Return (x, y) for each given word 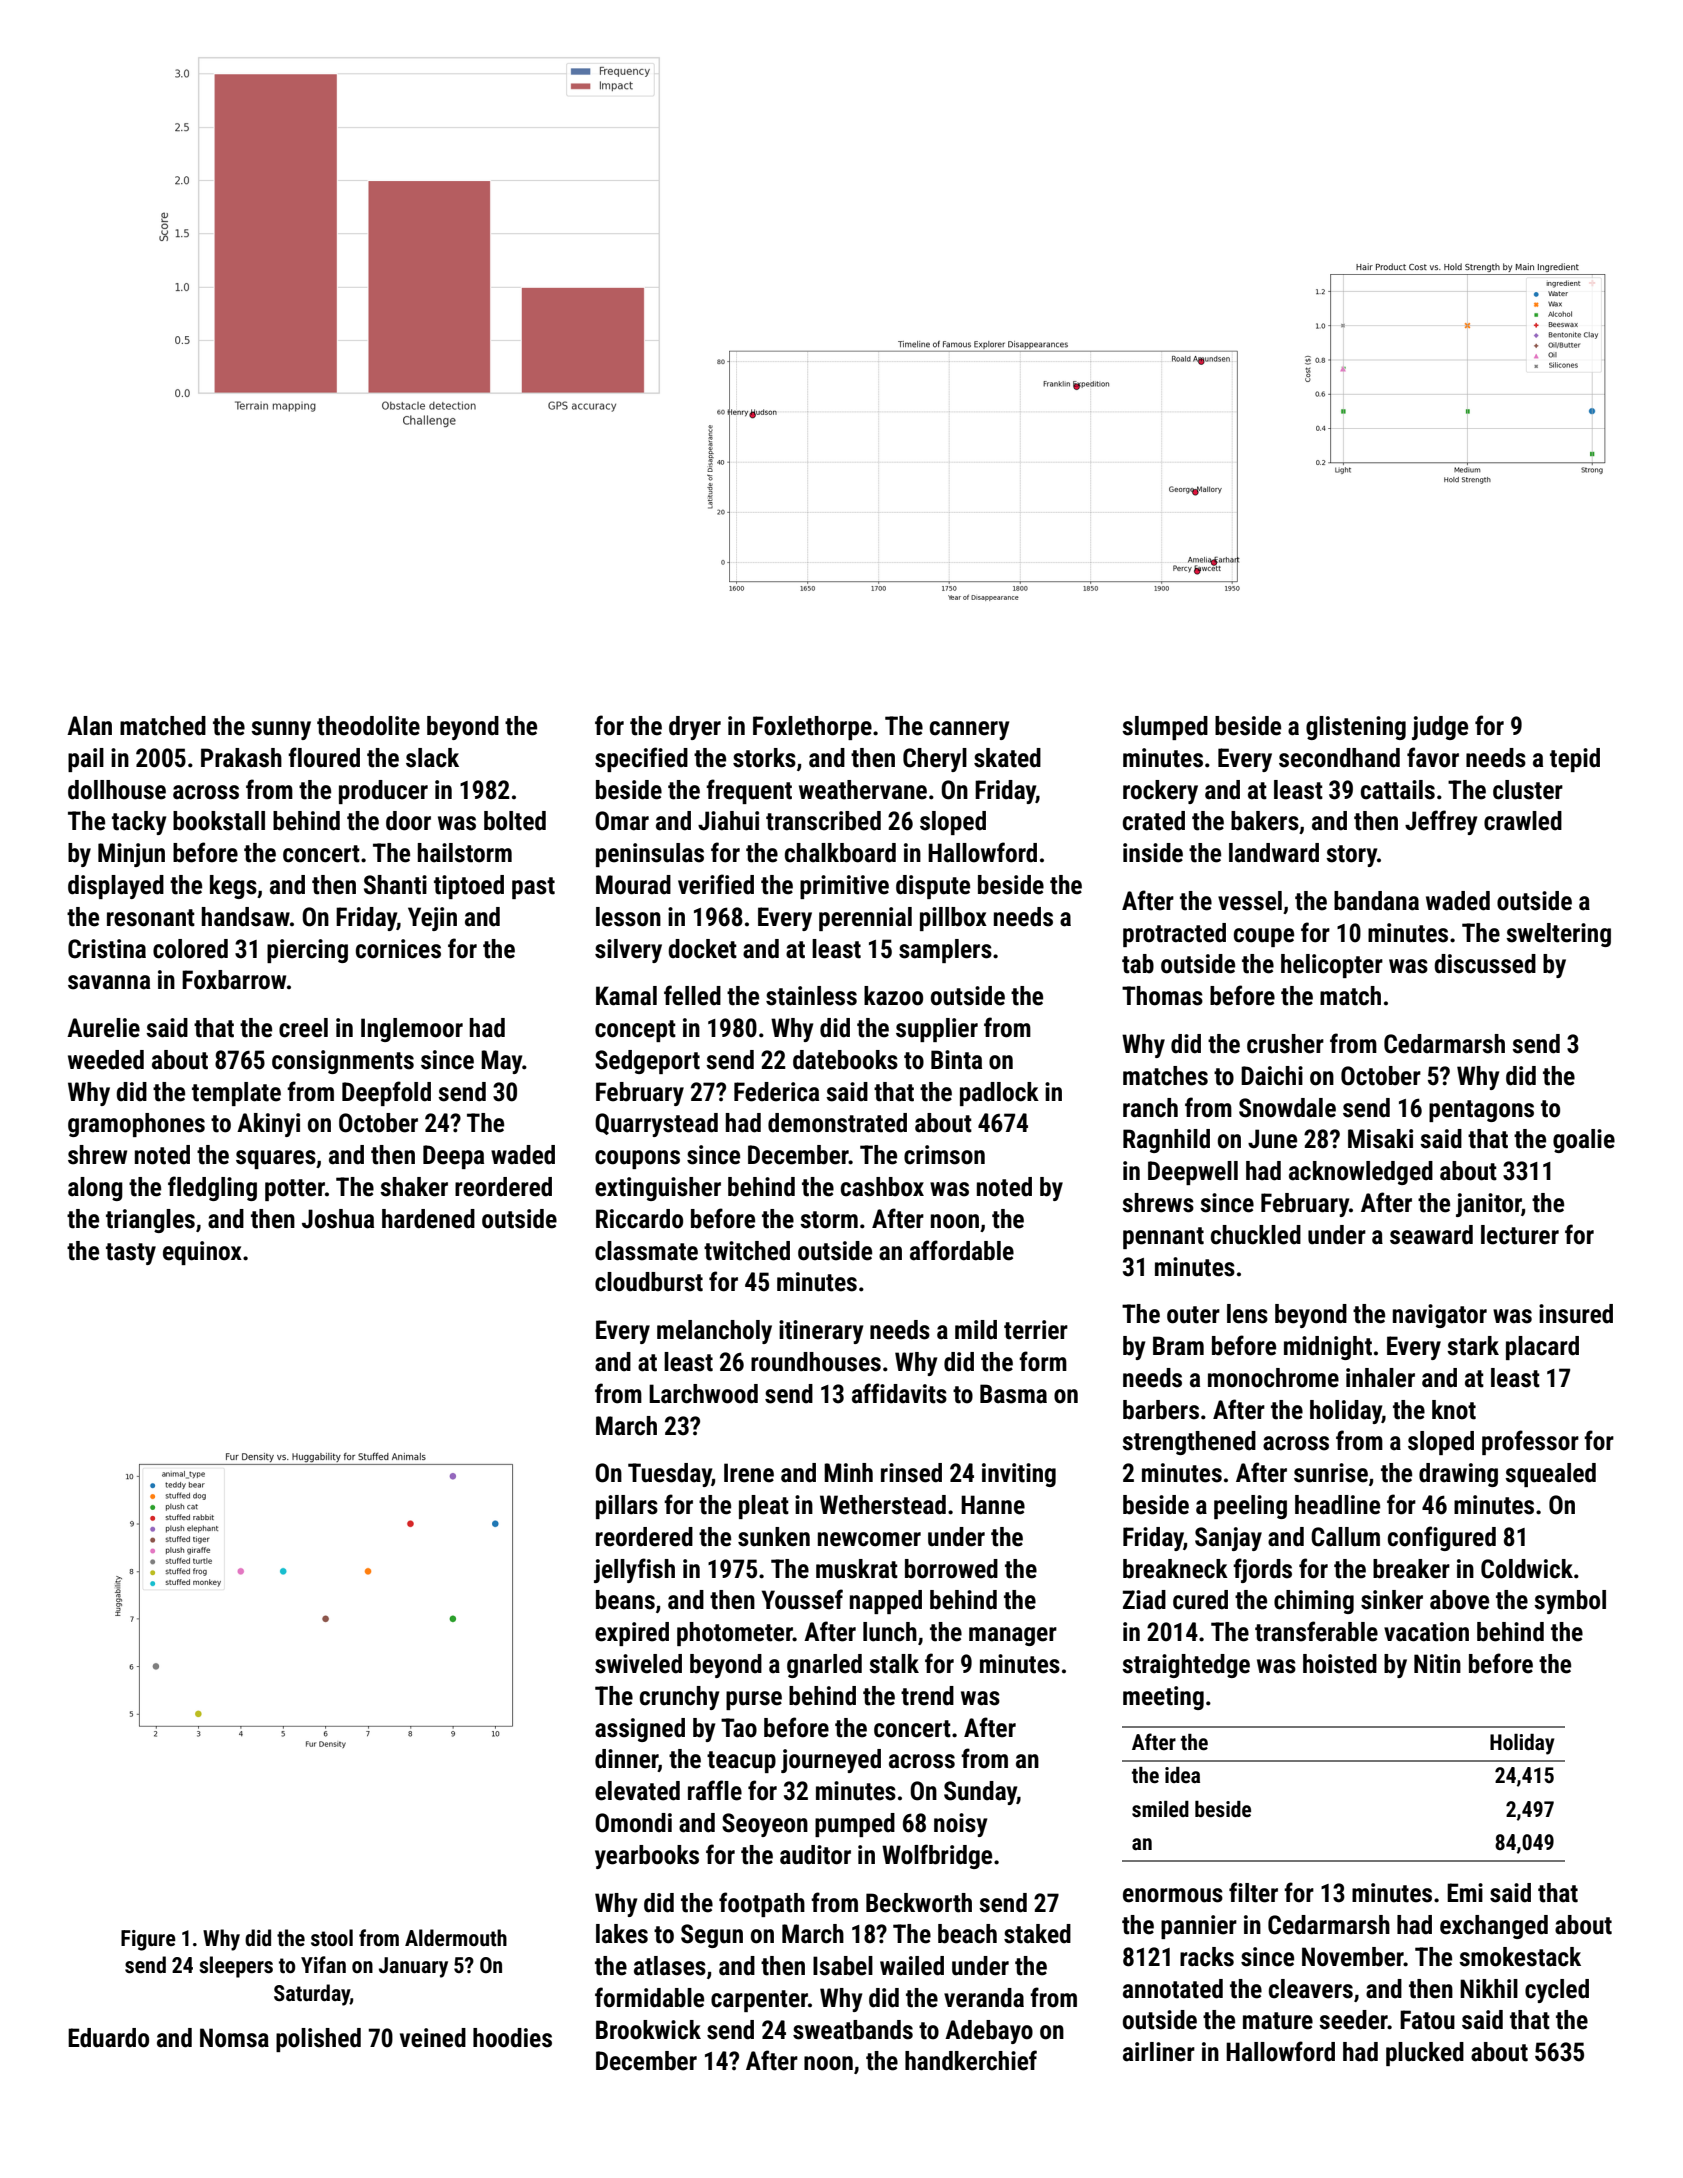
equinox (202, 1253)
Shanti (395, 885)
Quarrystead (656, 1125)
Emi (1465, 1892)
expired (632, 1634)
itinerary (821, 1332)
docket (702, 949)
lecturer (1520, 1235)
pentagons (1481, 1111)
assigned (640, 1730)
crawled (1523, 821)
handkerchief (971, 2060)
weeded (106, 1060)
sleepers (236, 1967)
